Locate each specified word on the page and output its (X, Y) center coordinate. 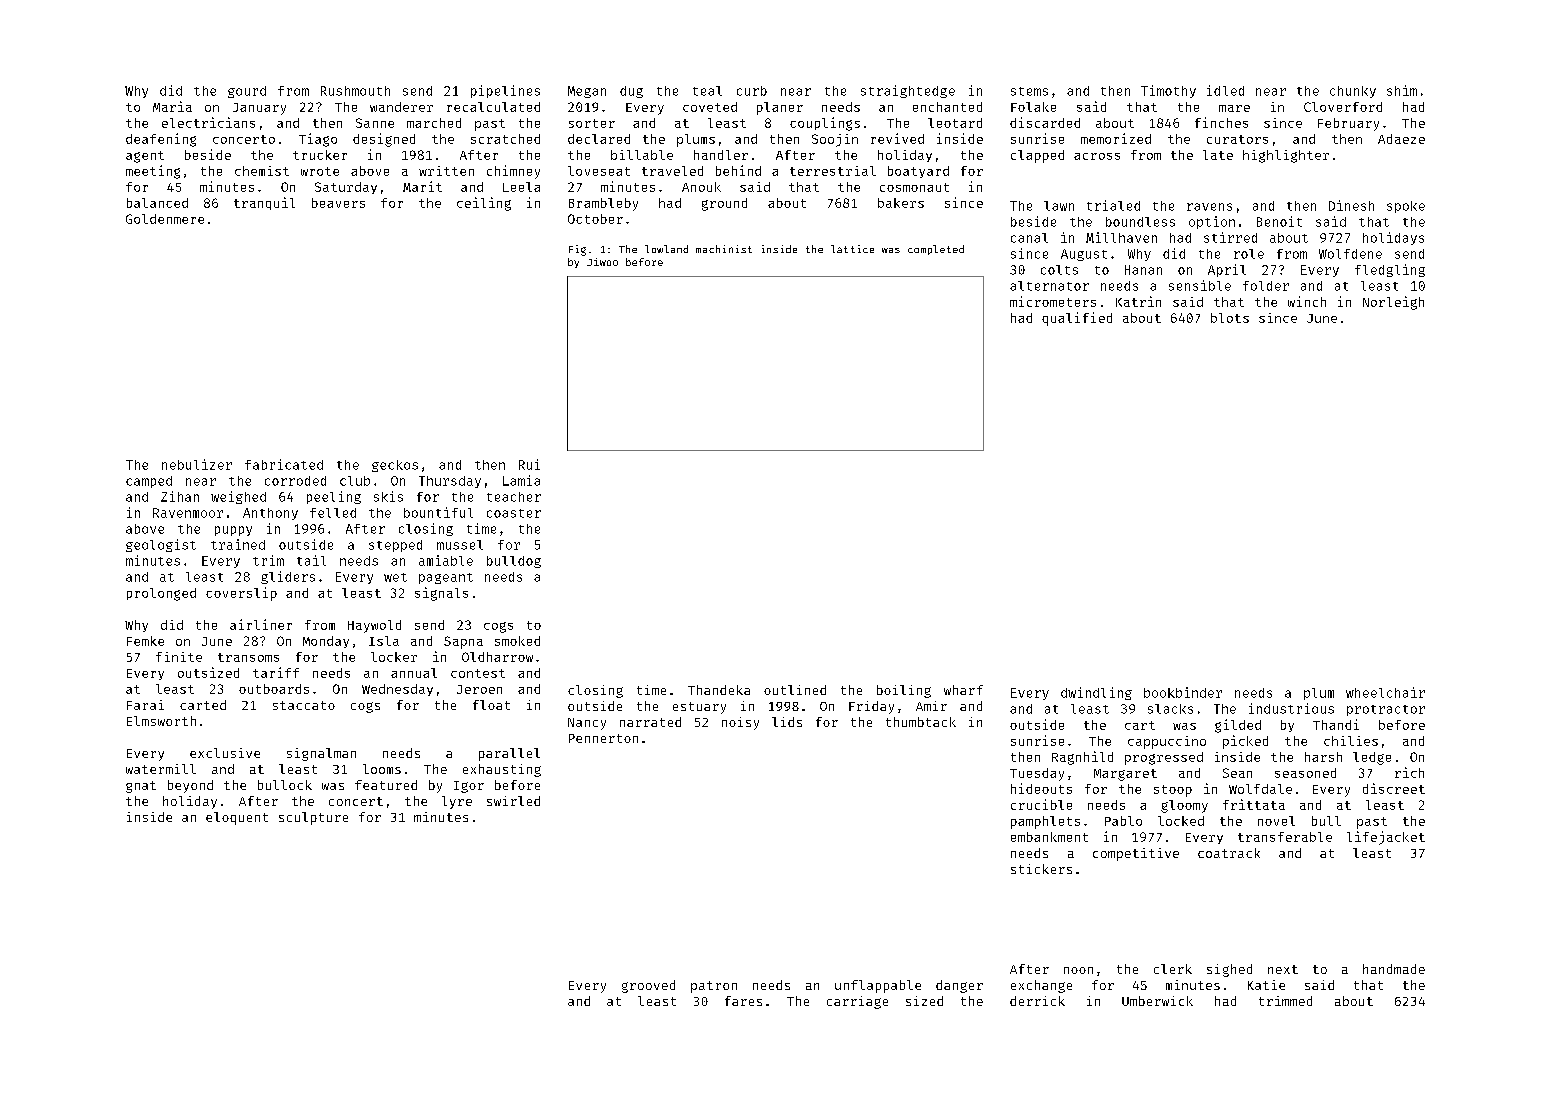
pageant (446, 578)
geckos (395, 466)
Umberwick (1157, 1001)
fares (743, 1001)
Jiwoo (602, 262)
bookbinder (1183, 692)
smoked (517, 641)
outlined (795, 690)
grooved (648, 986)
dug (631, 92)
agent (145, 157)
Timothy (1168, 91)
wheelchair (1385, 692)
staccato (304, 705)
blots (1230, 318)
